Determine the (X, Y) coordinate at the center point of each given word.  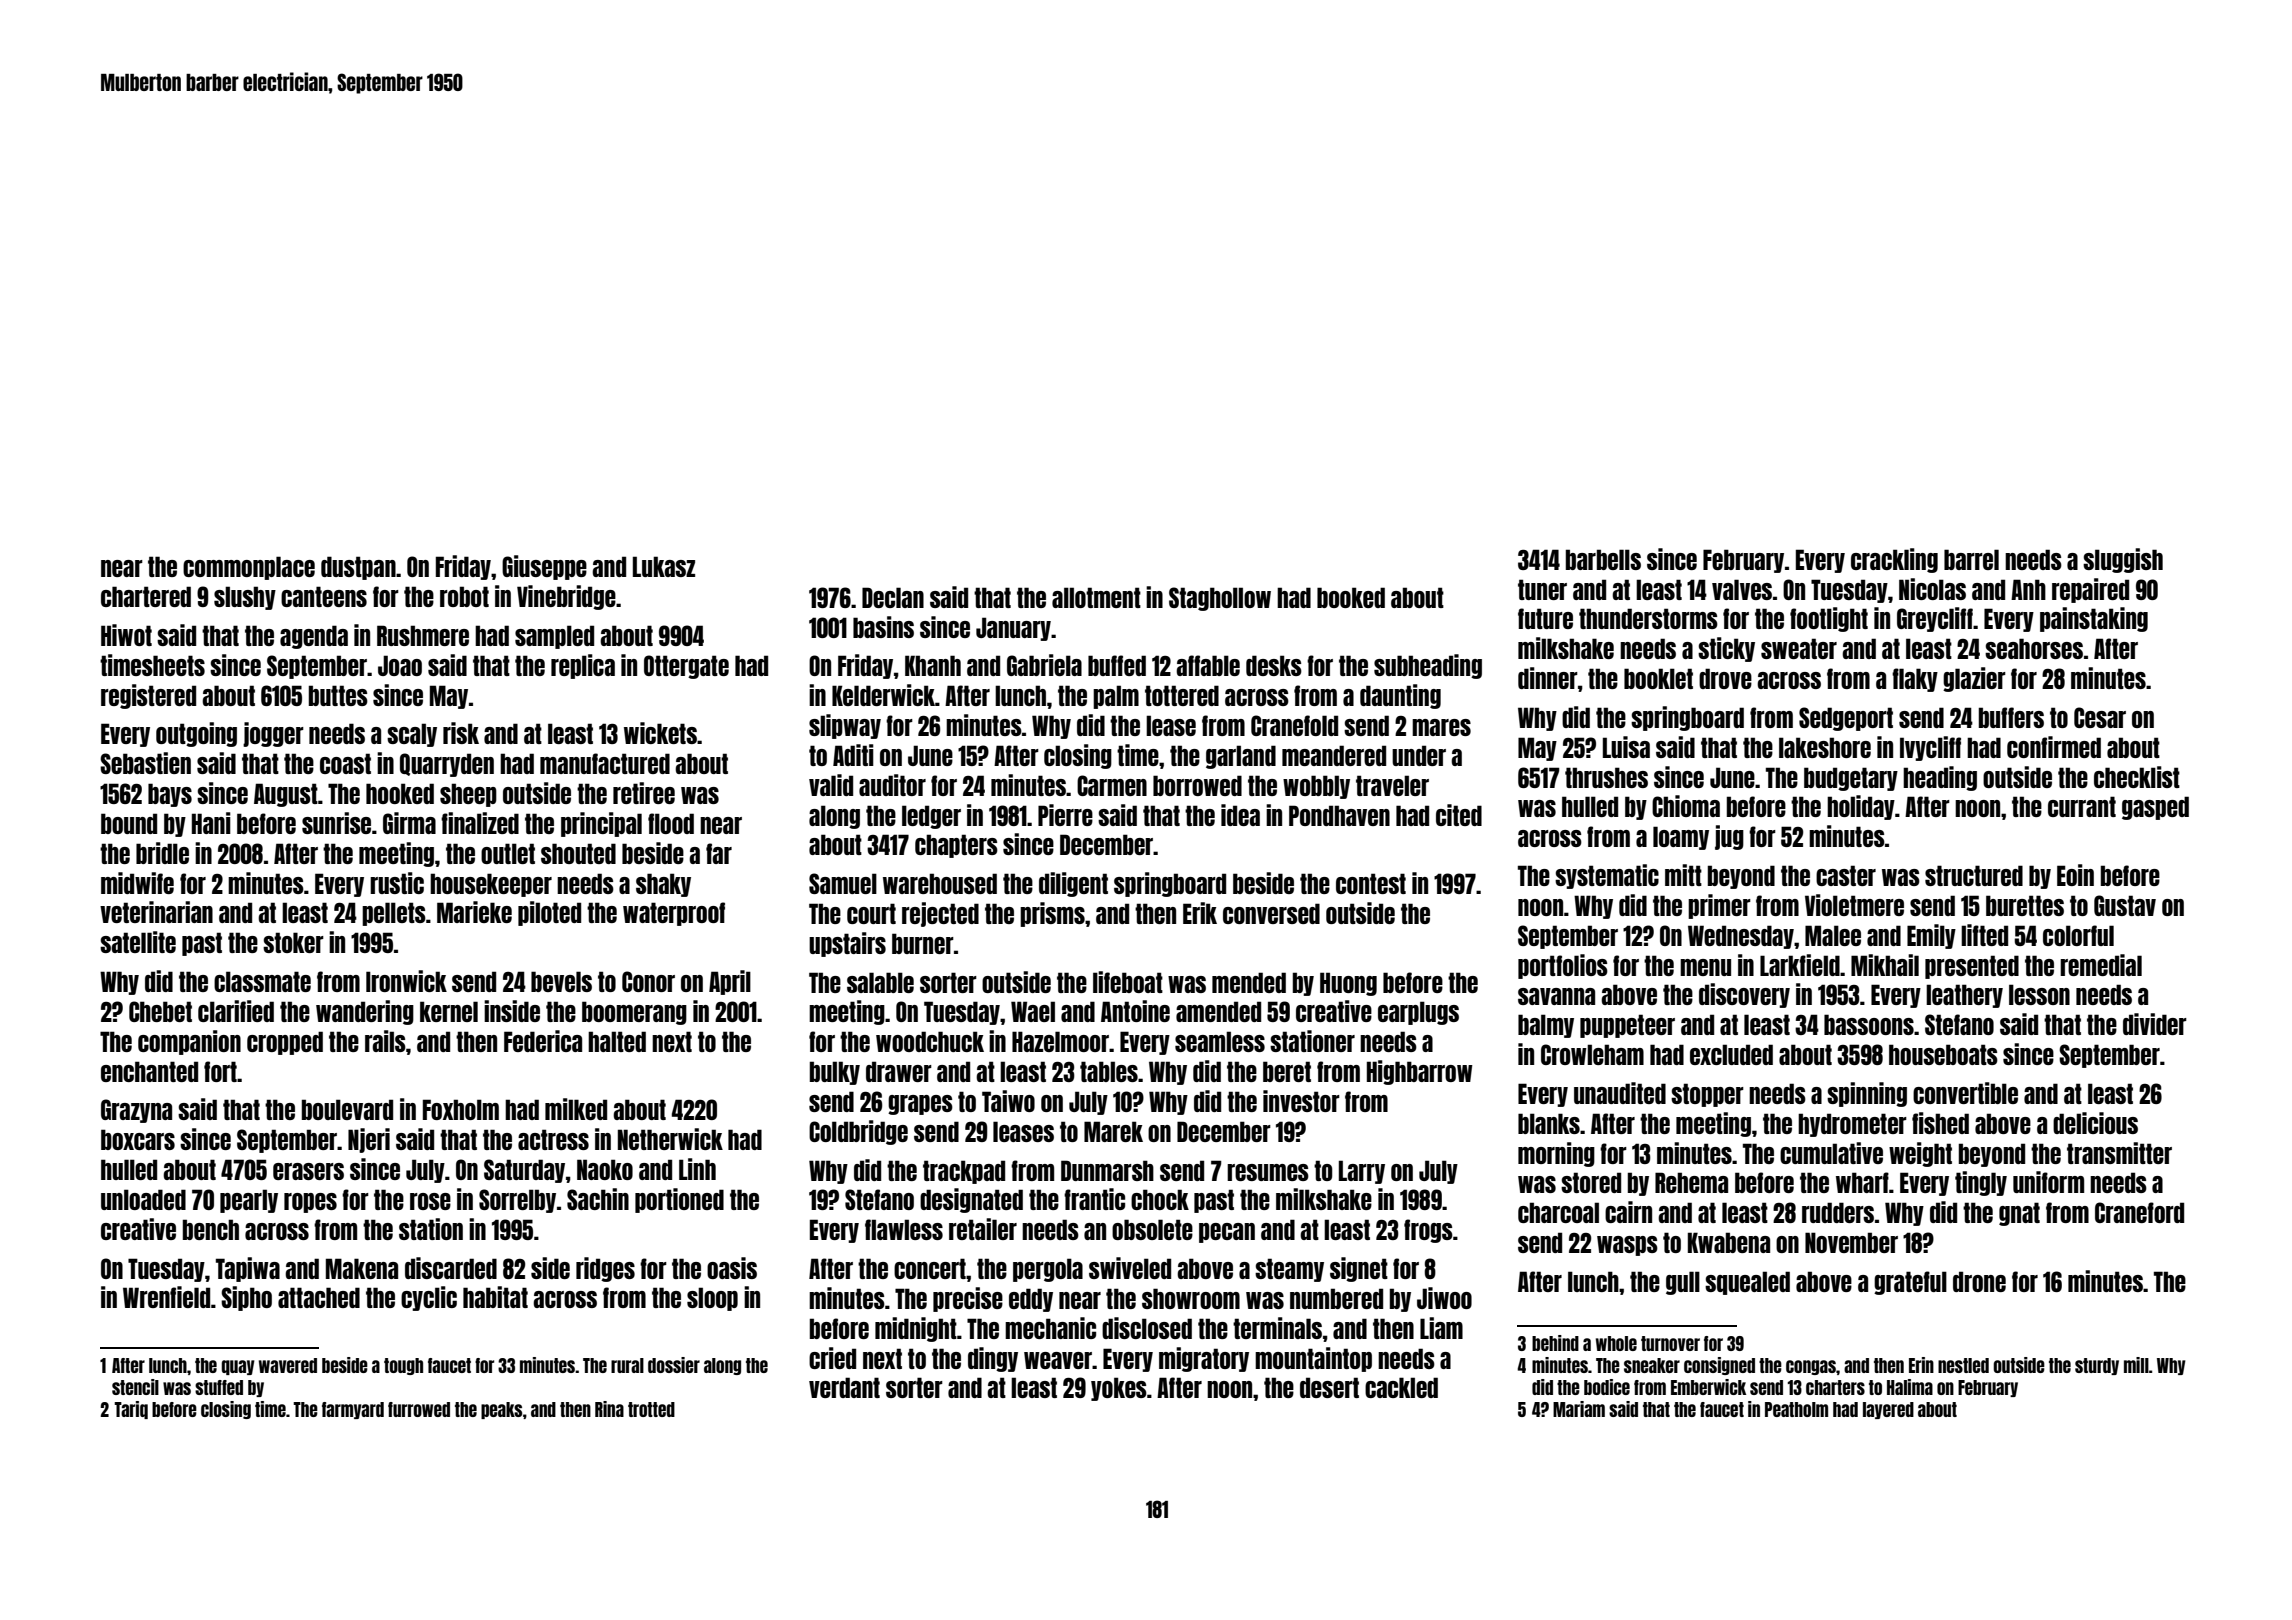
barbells (1603, 559)
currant (2082, 806)
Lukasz (664, 566)
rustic (397, 883)
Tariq (131, 1410)
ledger (931, 817)
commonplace (249, 568)
